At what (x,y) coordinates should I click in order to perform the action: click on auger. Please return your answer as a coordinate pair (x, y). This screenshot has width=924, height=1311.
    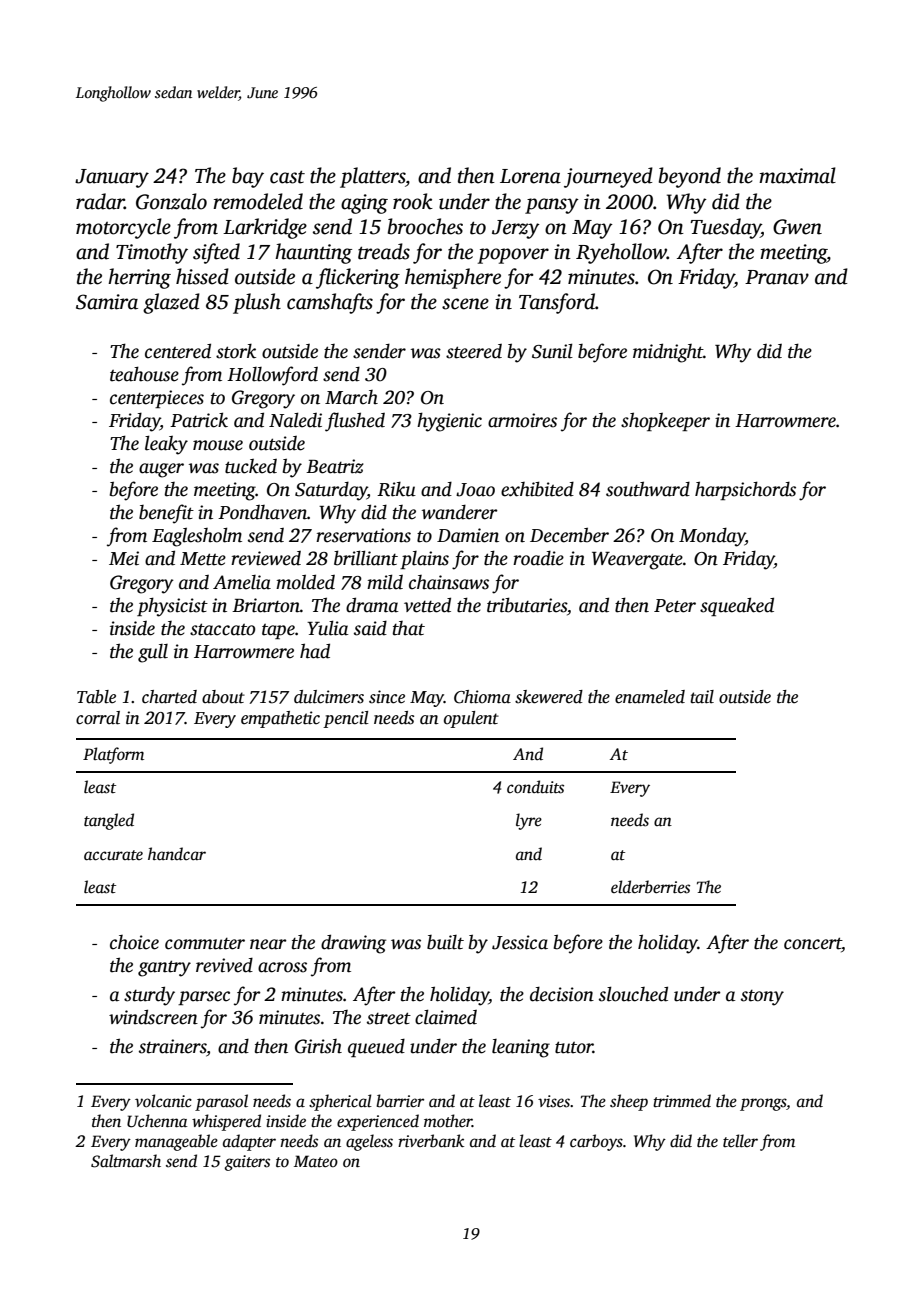
    Looking at the image, I should click on (161, 470).
